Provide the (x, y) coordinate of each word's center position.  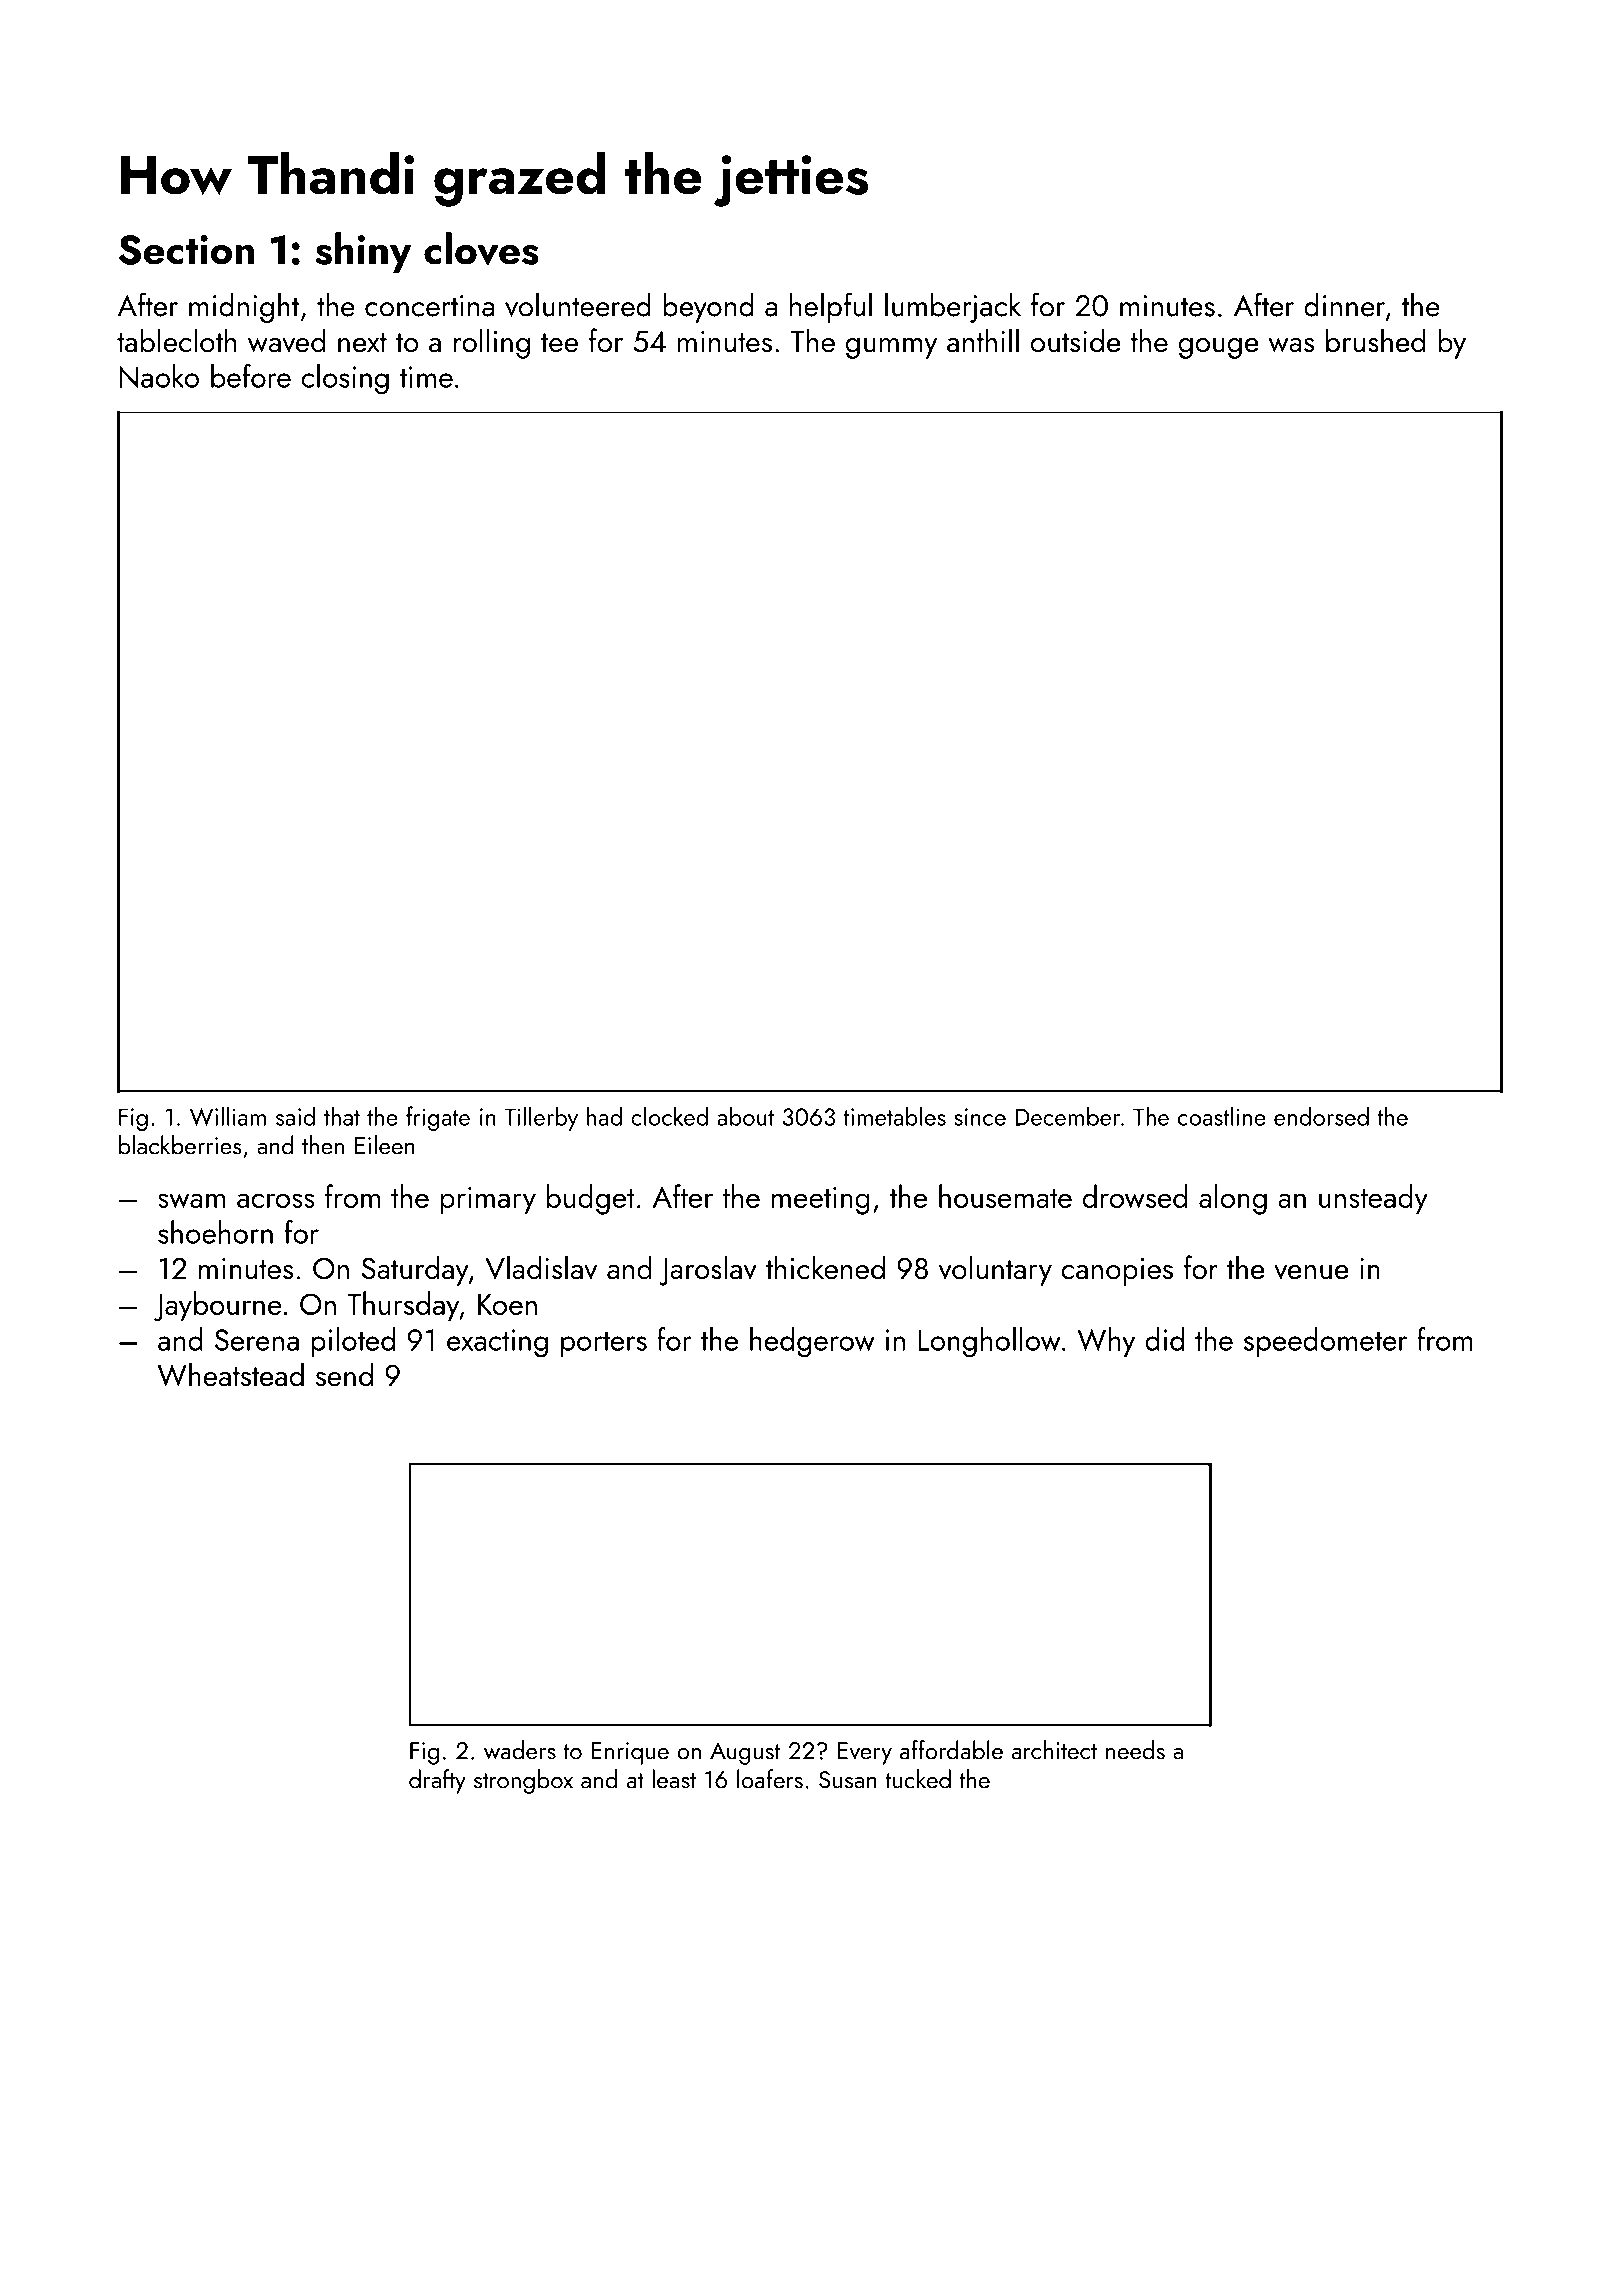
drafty (437, 1781)
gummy (891, 348)
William (228, 1116)
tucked (918, 1779)
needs (1135, 1750)
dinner (1344, 305)
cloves (481, 249)
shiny (363, 252)
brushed (1375, 340)
